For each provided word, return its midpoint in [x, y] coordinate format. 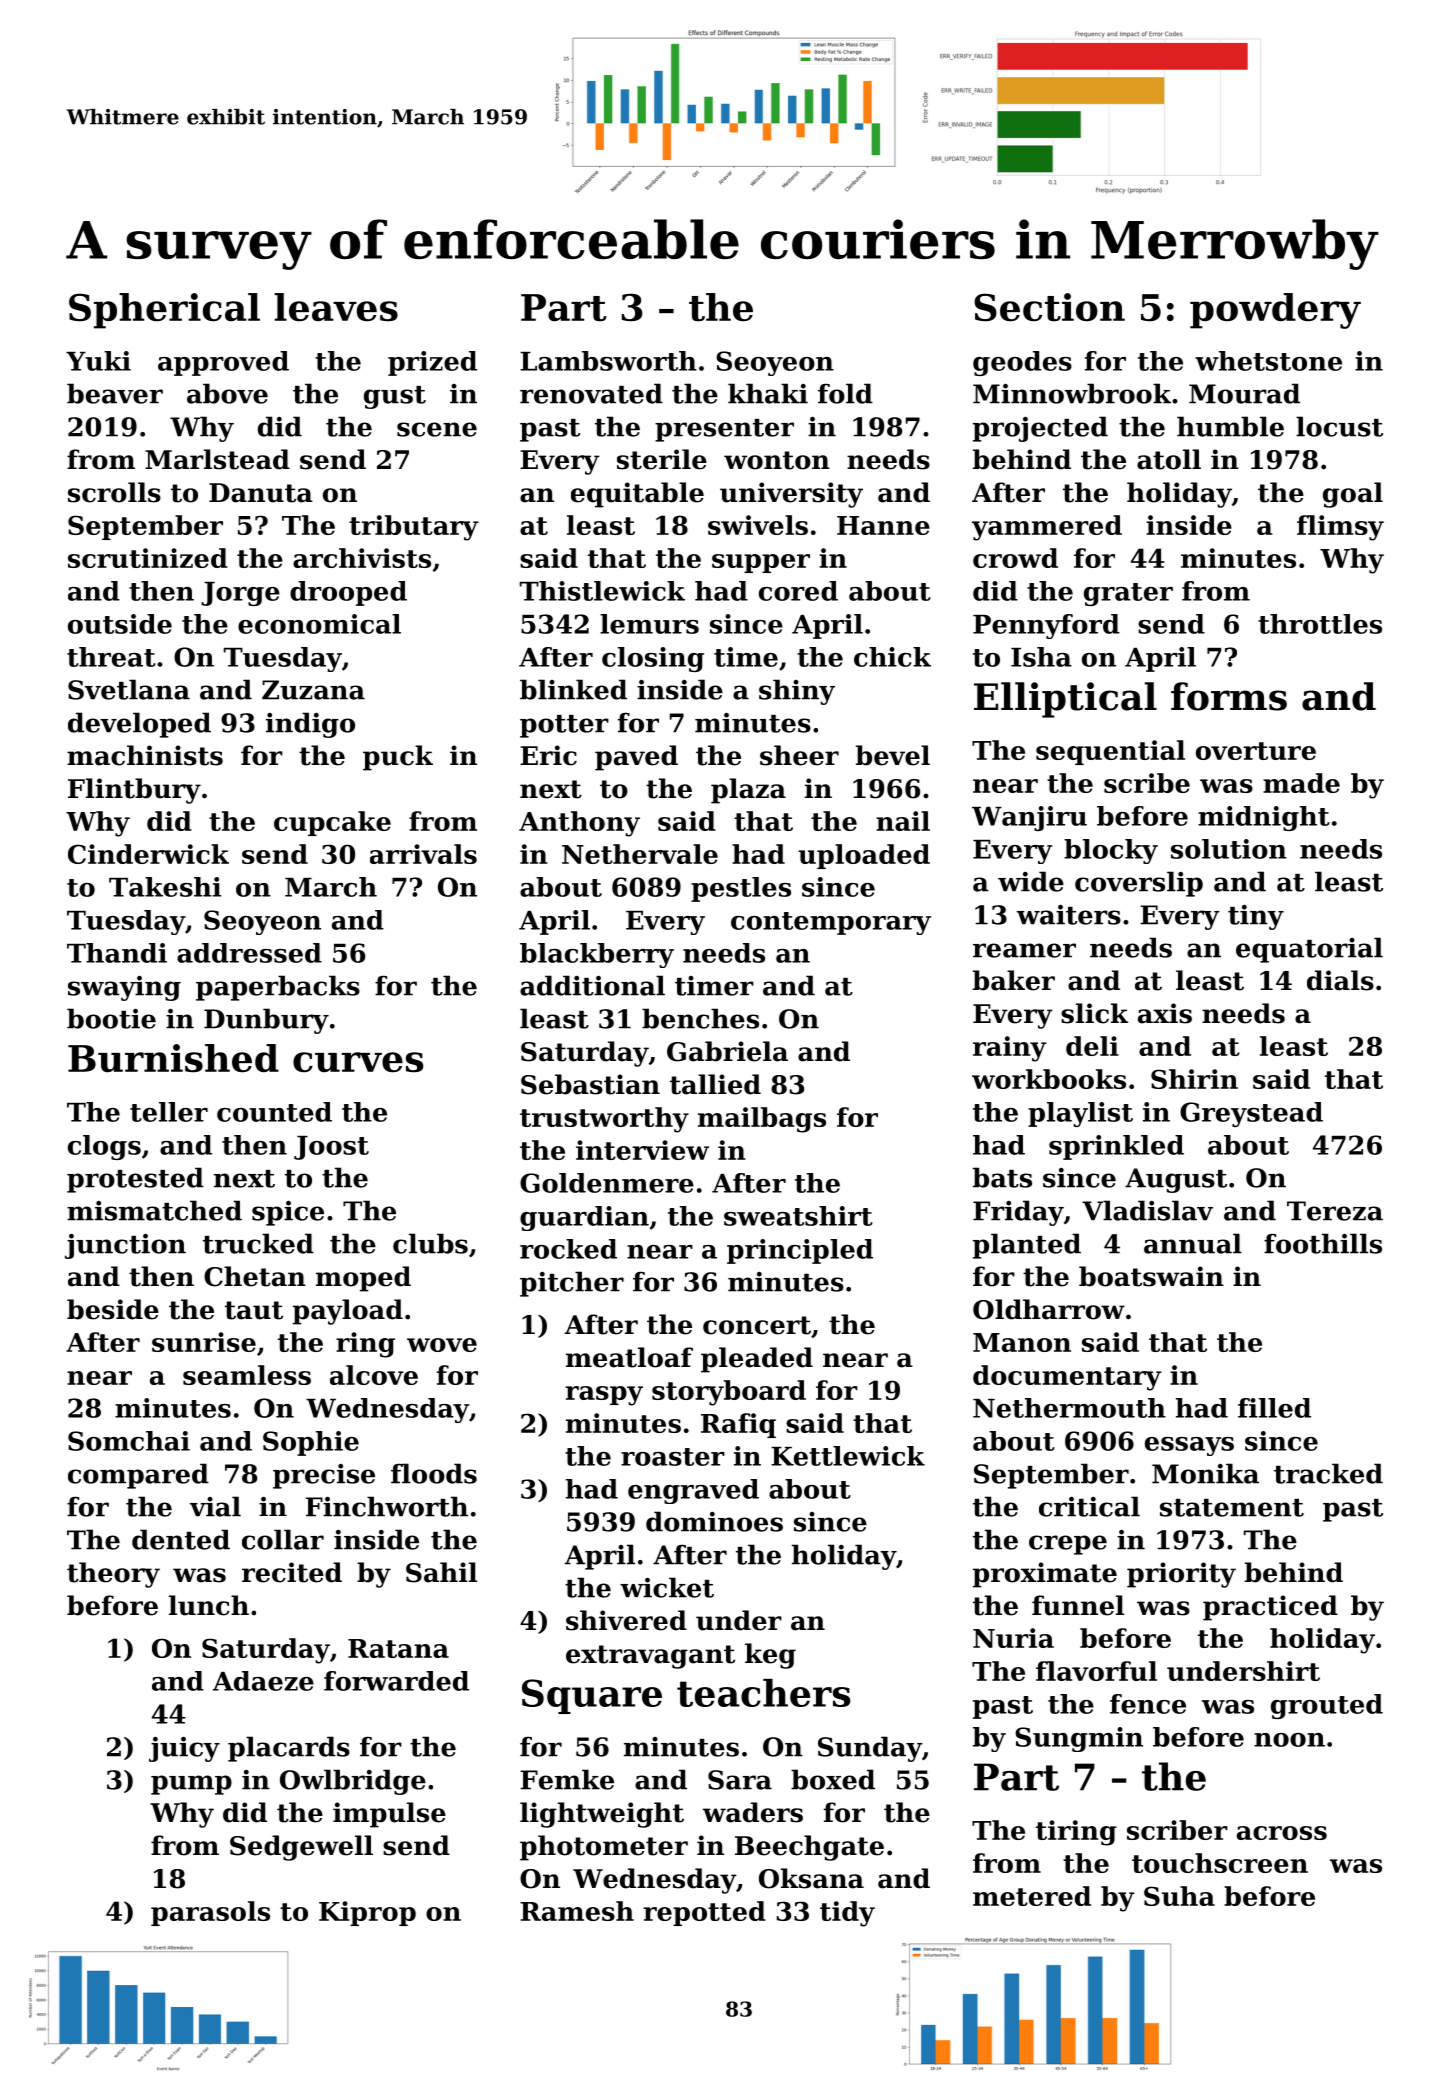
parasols [210, 1913]
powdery [1275, 311]
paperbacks [278, 988]
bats [1002, 1177]
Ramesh [577, 1911]
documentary [1067, 1378]
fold [845, 393]
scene [437, 429]
